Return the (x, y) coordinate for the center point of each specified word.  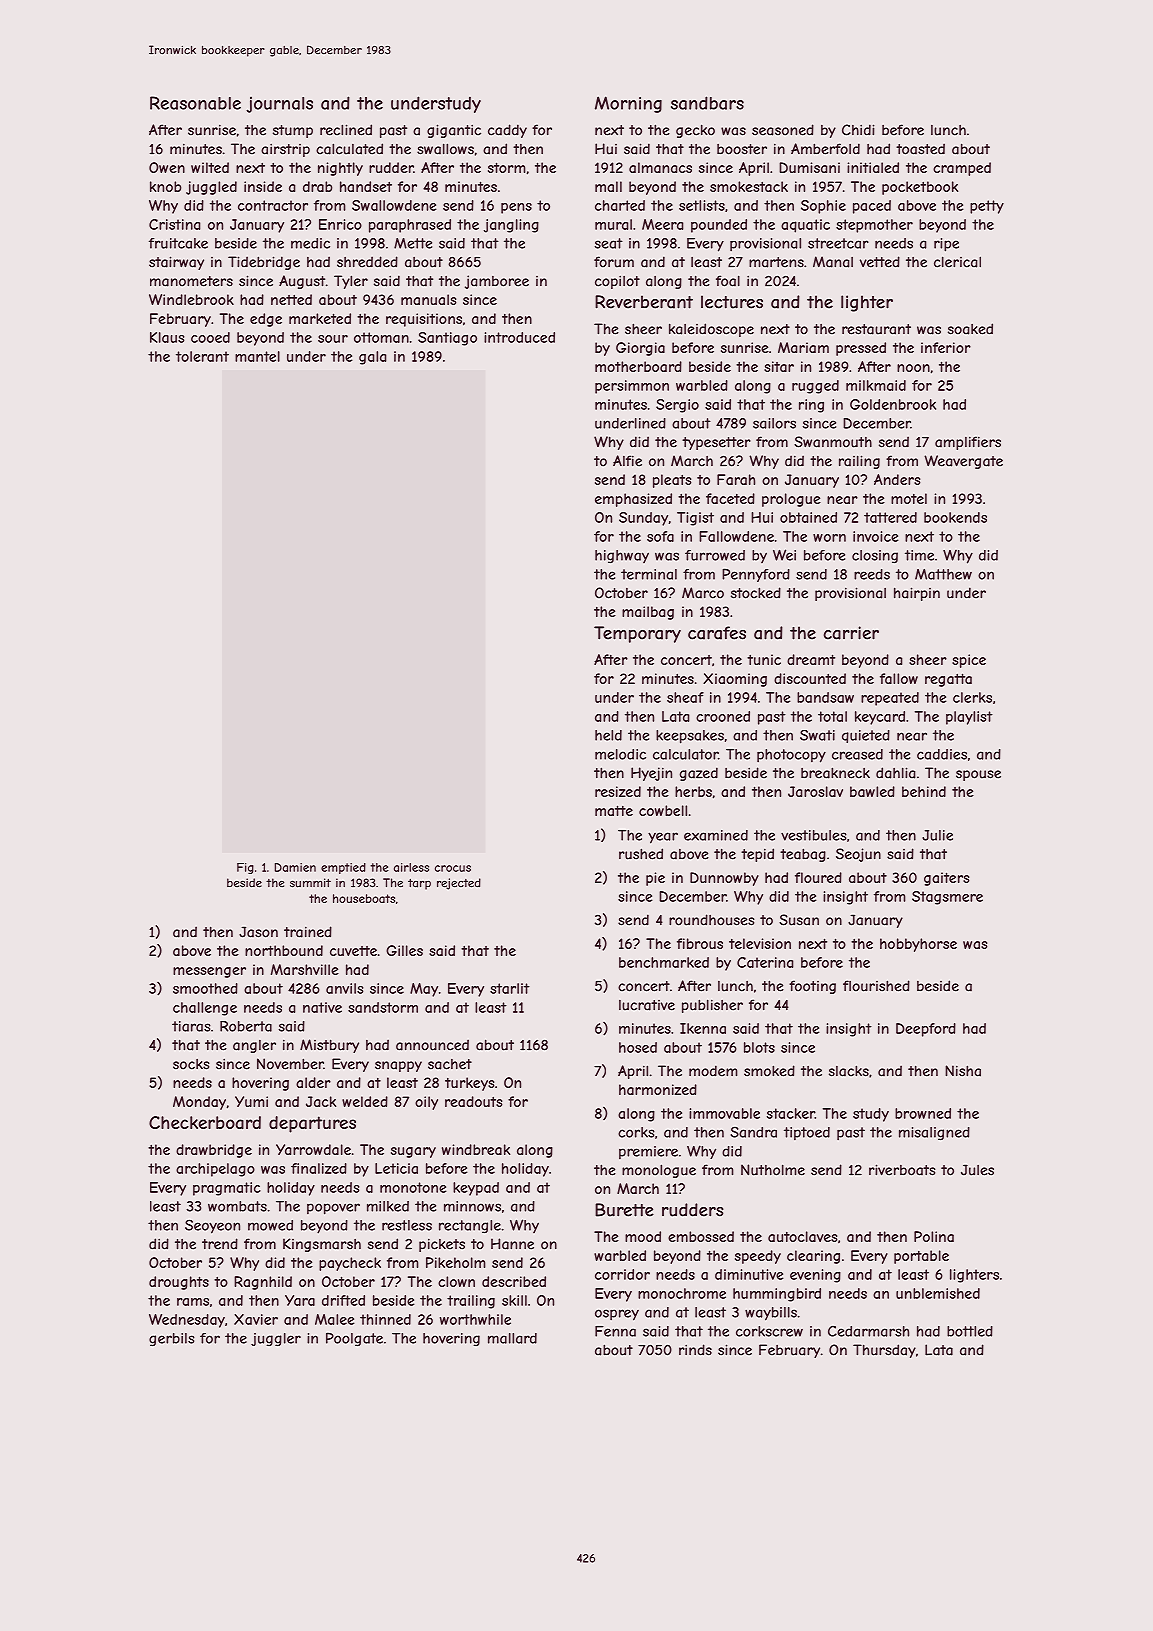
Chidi (858, 130)
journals (279, 105)
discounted (810, 678)
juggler (276, 1339)
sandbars (707, 103)
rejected (459, 884)
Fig (245, 868)
